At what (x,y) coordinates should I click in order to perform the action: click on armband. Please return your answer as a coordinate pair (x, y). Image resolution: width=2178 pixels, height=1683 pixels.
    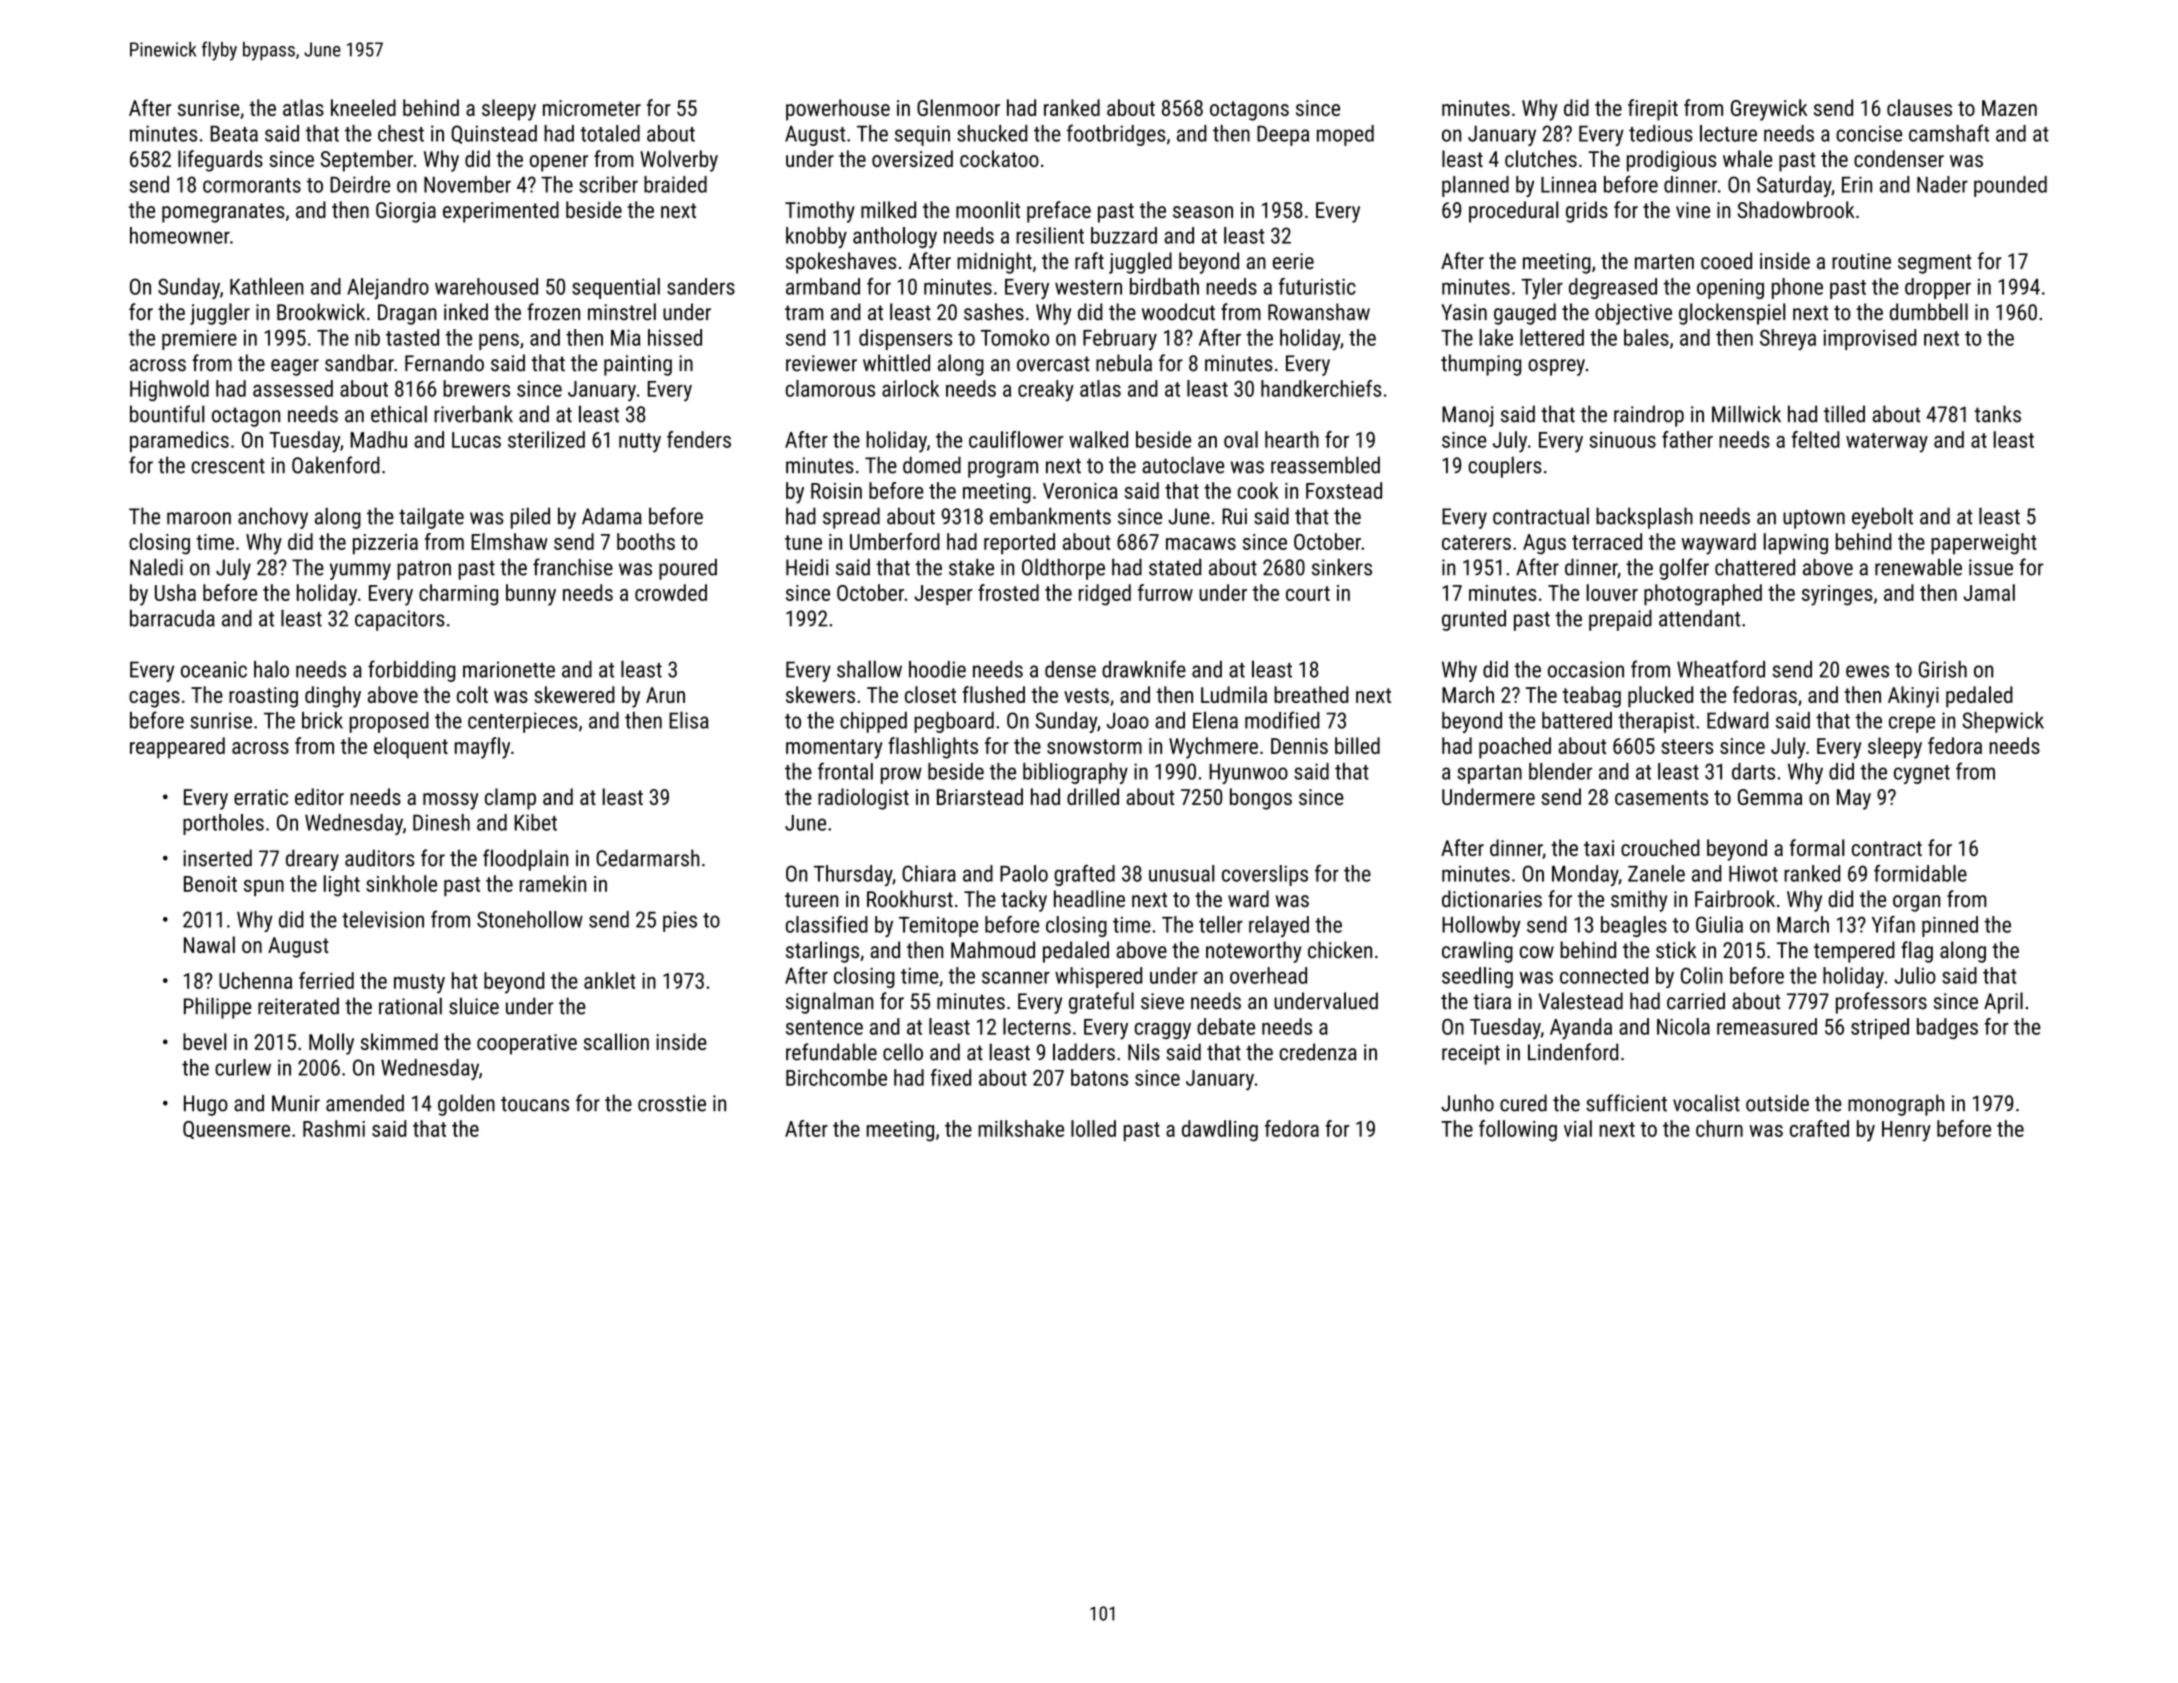
    Looking at the image, I should click on (823, 286).
